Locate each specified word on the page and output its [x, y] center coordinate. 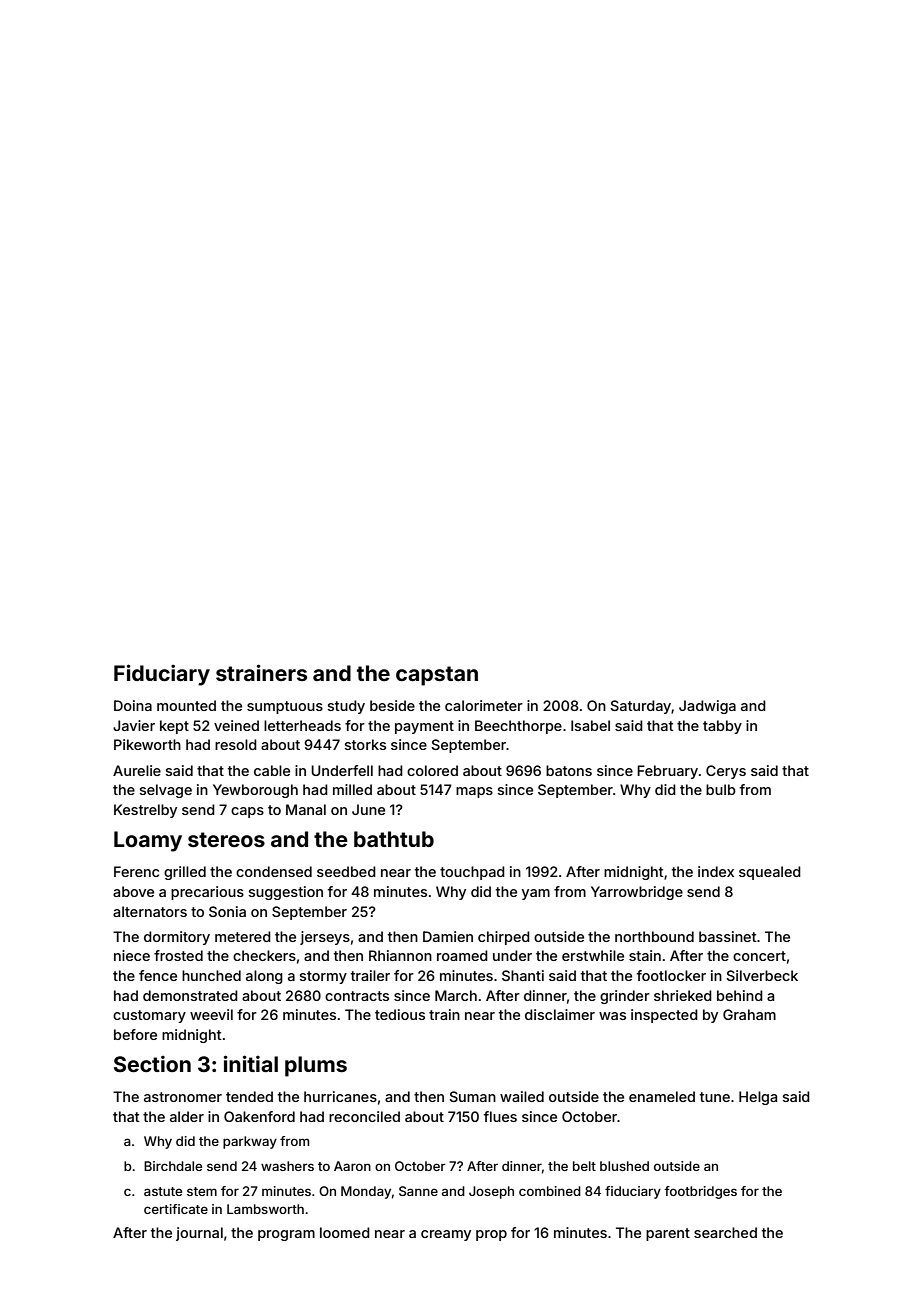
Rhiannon [400, 955]
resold [236, 744]
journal [199, 1234]
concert [759, 956]
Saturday [641, 707]
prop [491, 1235]
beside [392, 705]
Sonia [227, 911]
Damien [448, 936]
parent [668, 1234]
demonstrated [190, 995]
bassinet [728, 936]
